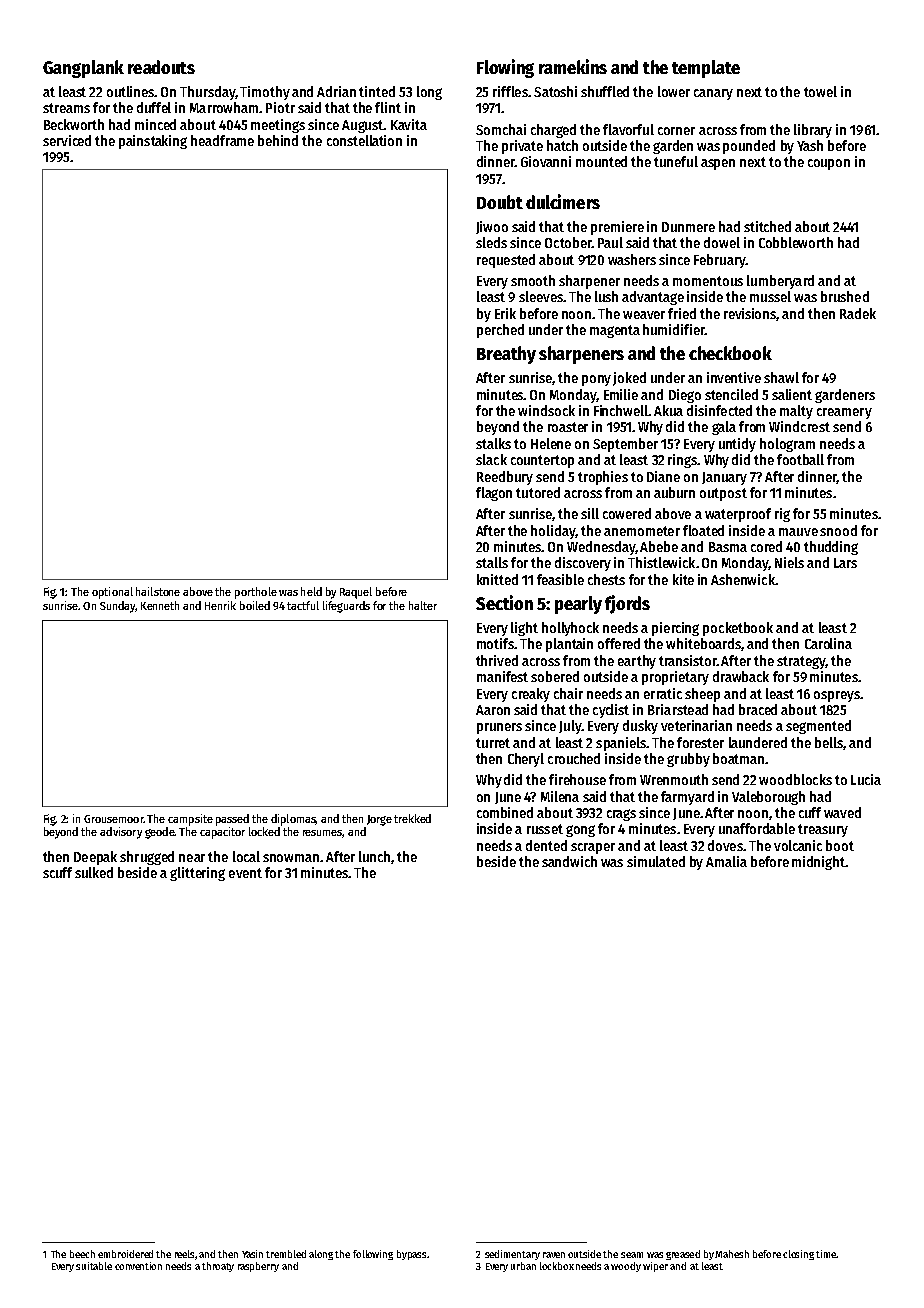  I want to click on reels, so click(185, 1255).
